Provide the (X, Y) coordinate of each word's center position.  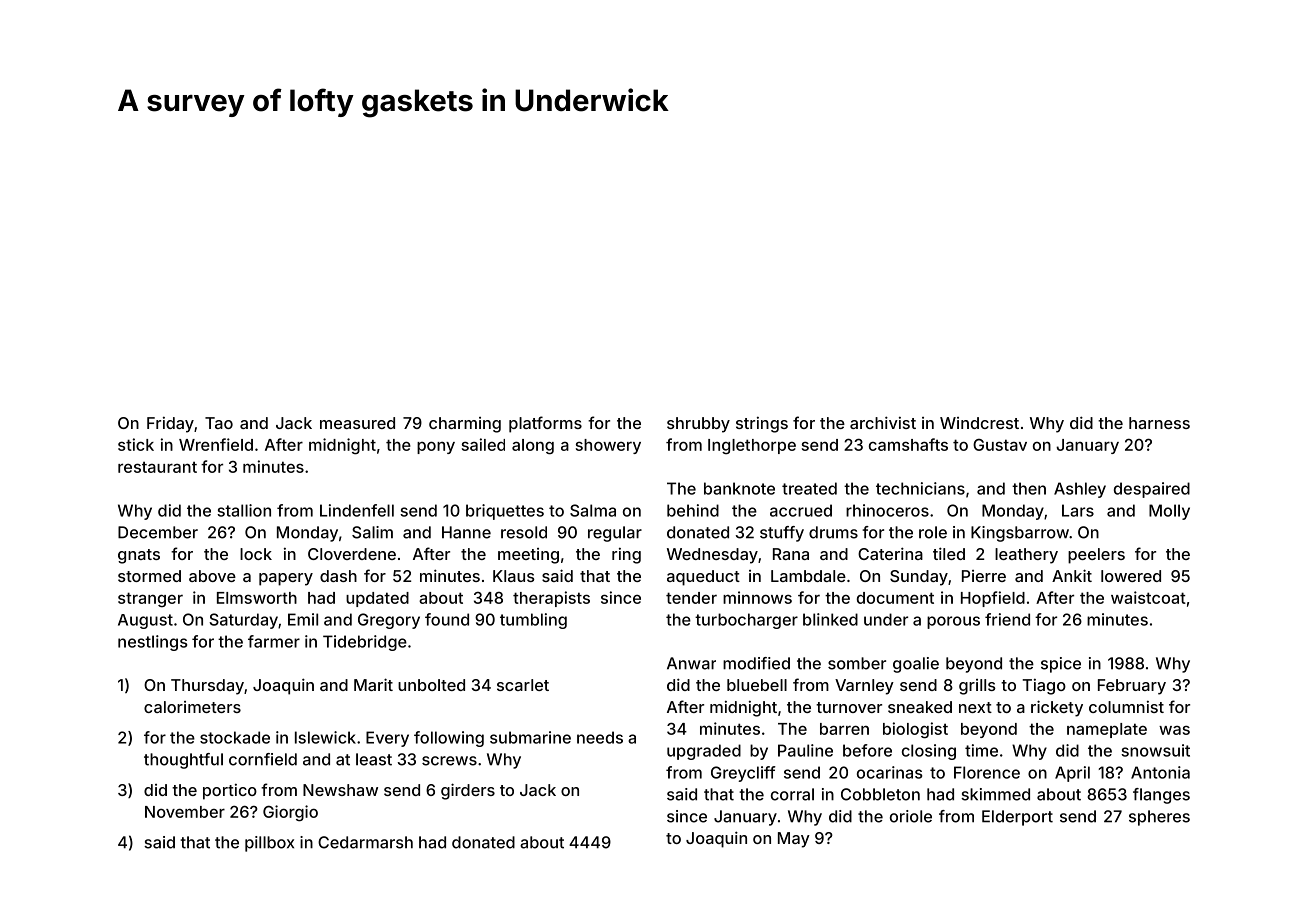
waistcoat (1148, 597)
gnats (139, 556)
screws (449, 761)
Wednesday (712, 556)
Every (387, 739)
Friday (170, 425)
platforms (545, 424)
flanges (1161, 796)
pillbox (269, 844)
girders (468, 791)
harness (1159, 423)
